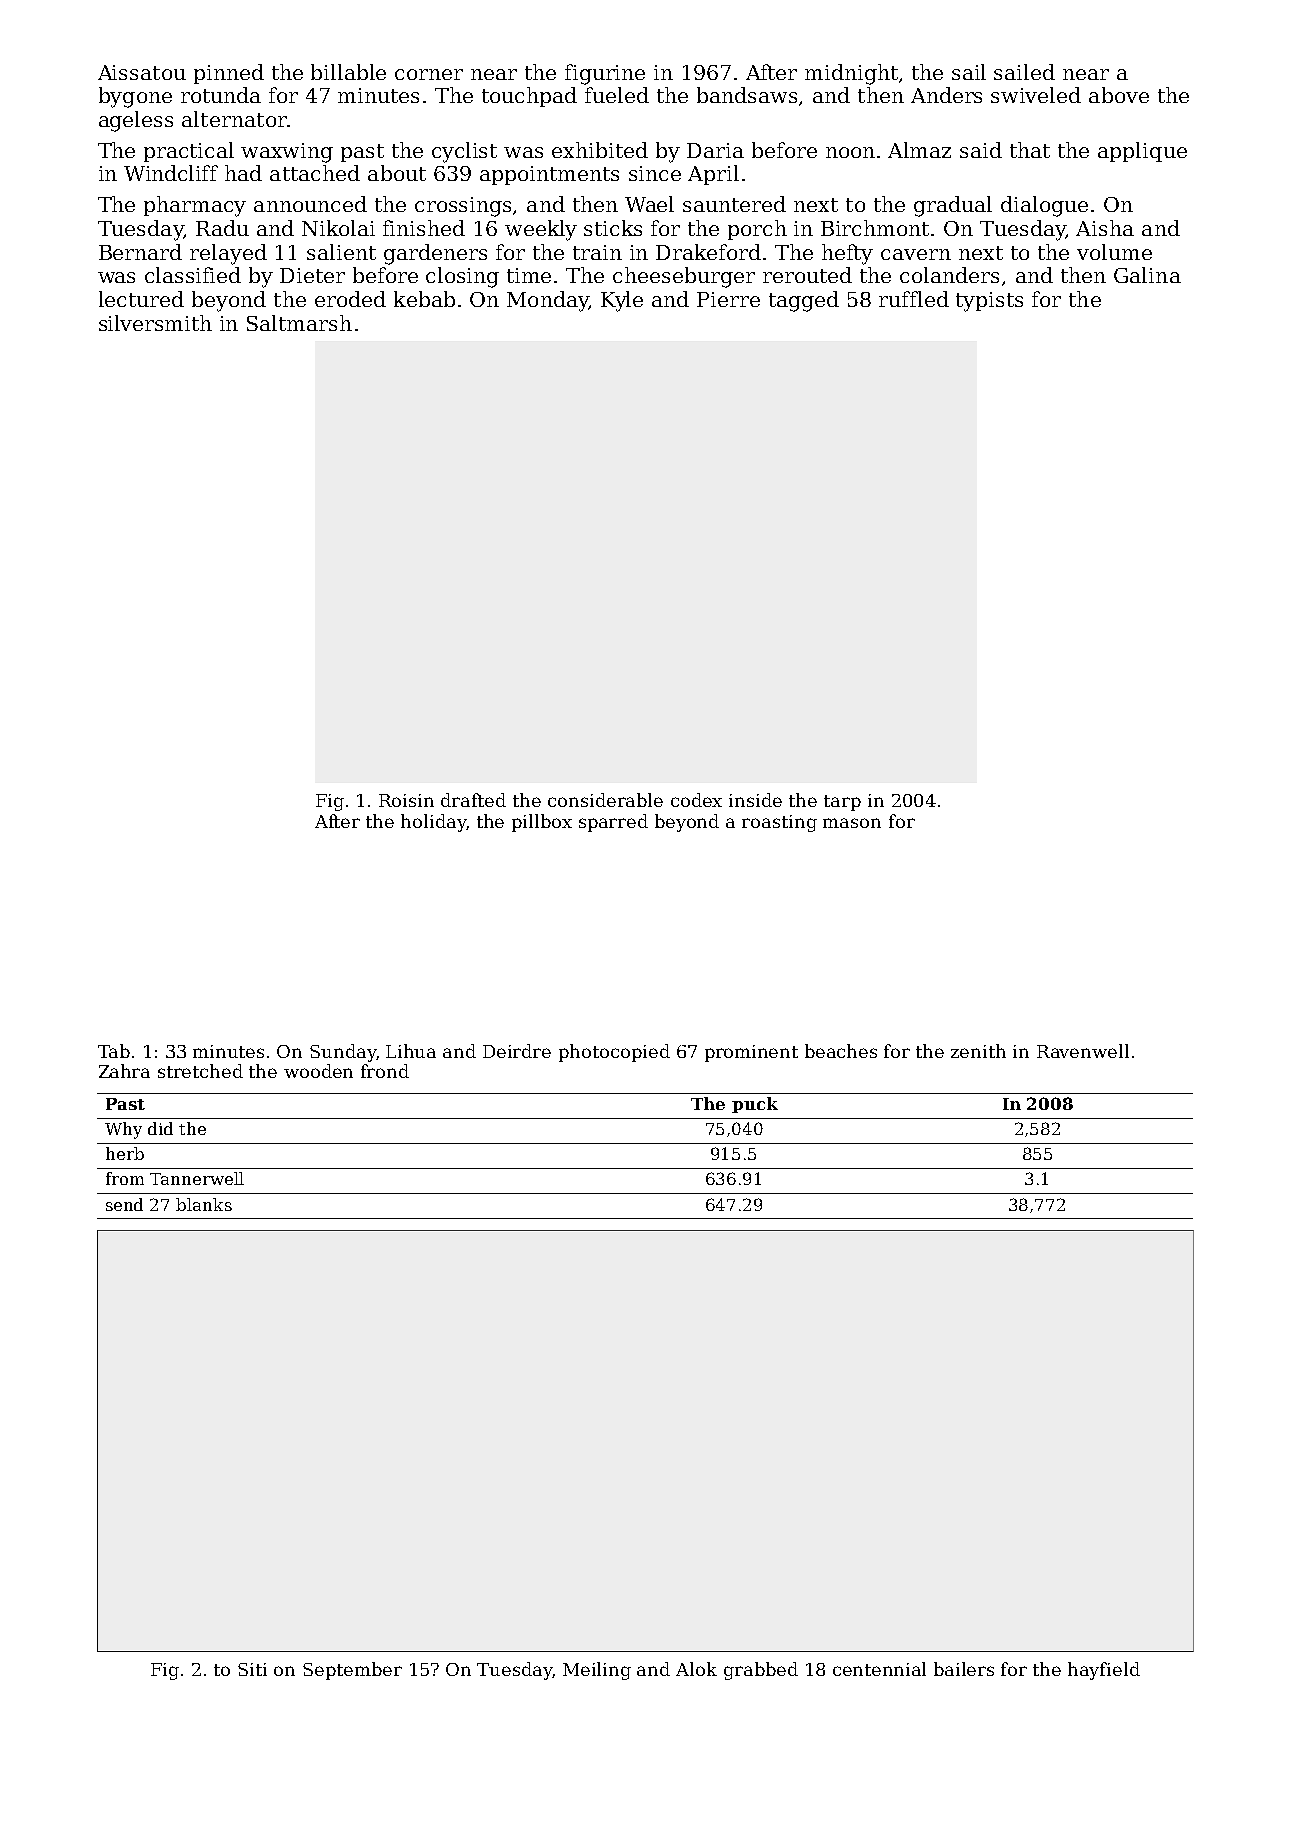 This image has height=1825, width=1291. Describe the element at coordinates (852, 823) in the image. I see `mason` at that location.
